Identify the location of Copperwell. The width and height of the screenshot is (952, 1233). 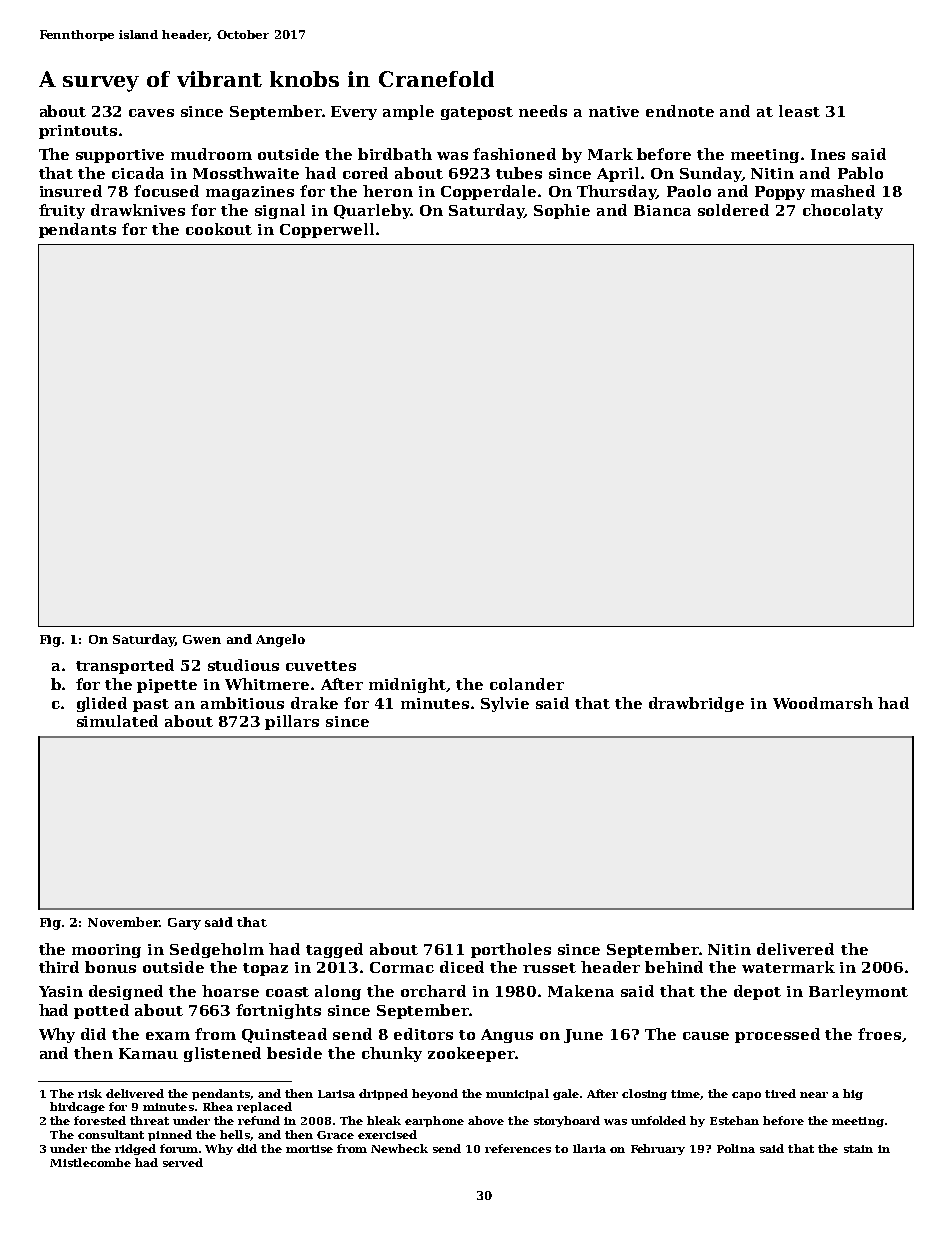
(327, 230).
